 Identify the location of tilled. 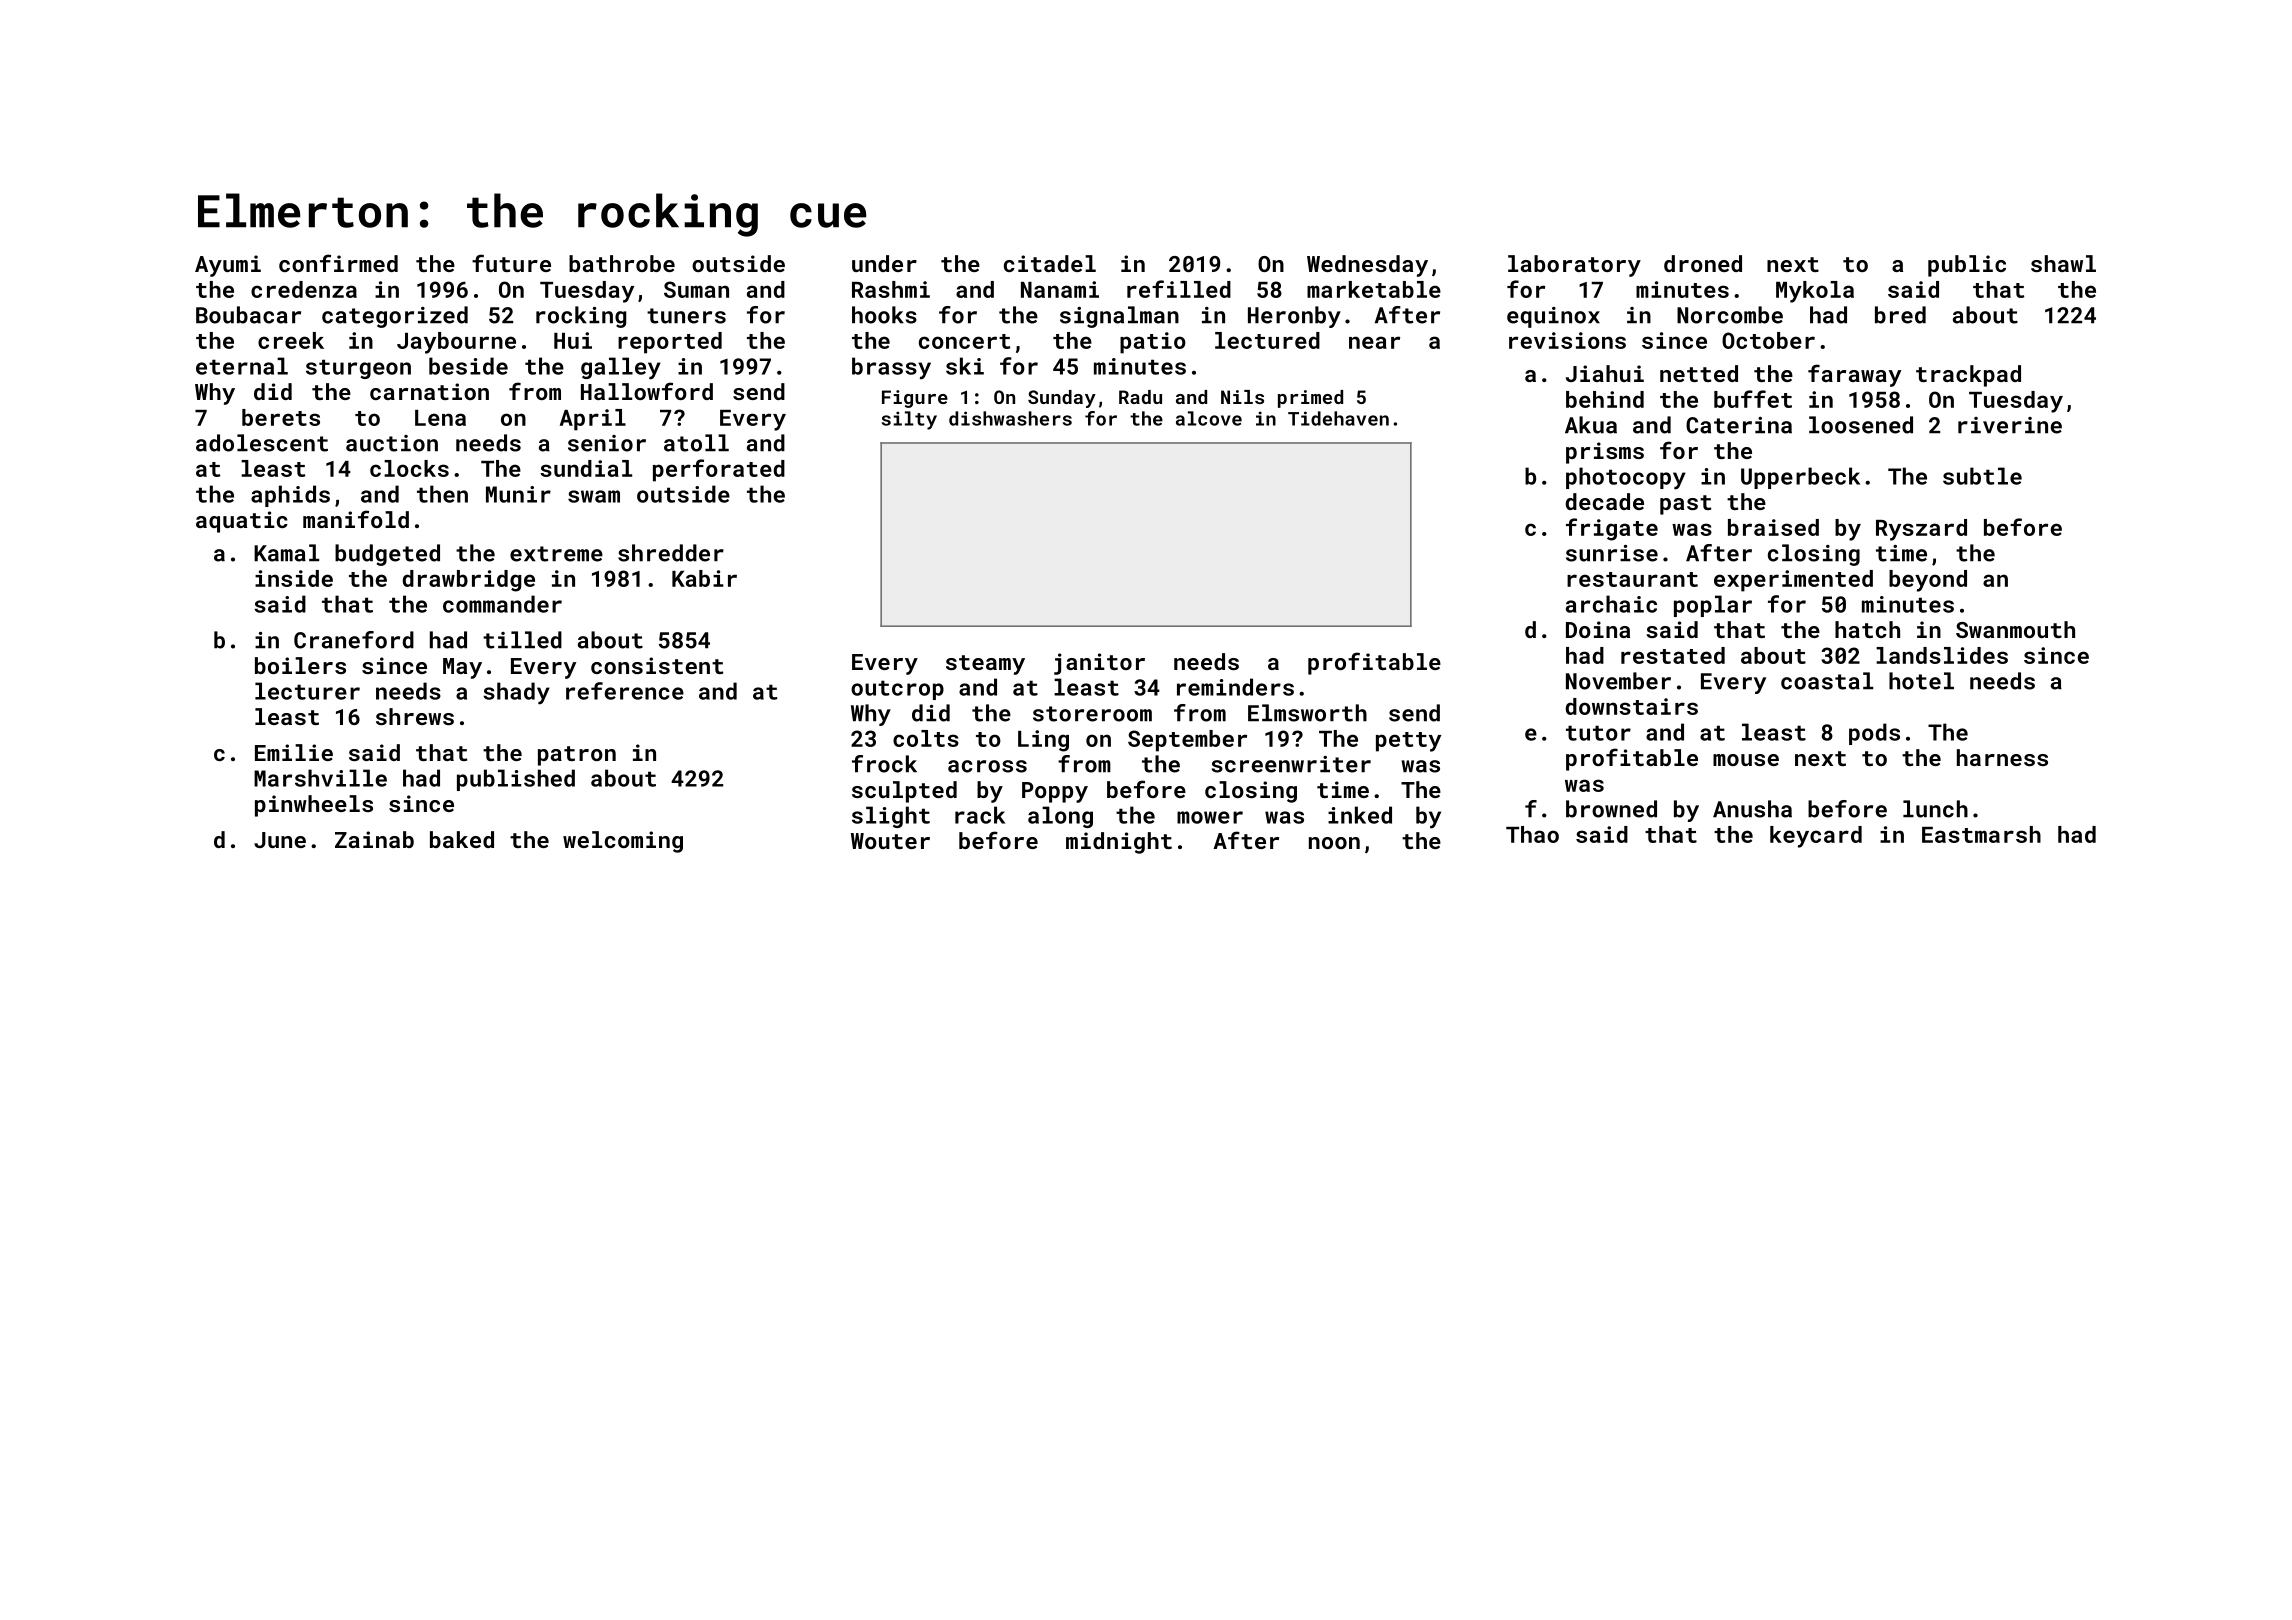
(522, 640).
